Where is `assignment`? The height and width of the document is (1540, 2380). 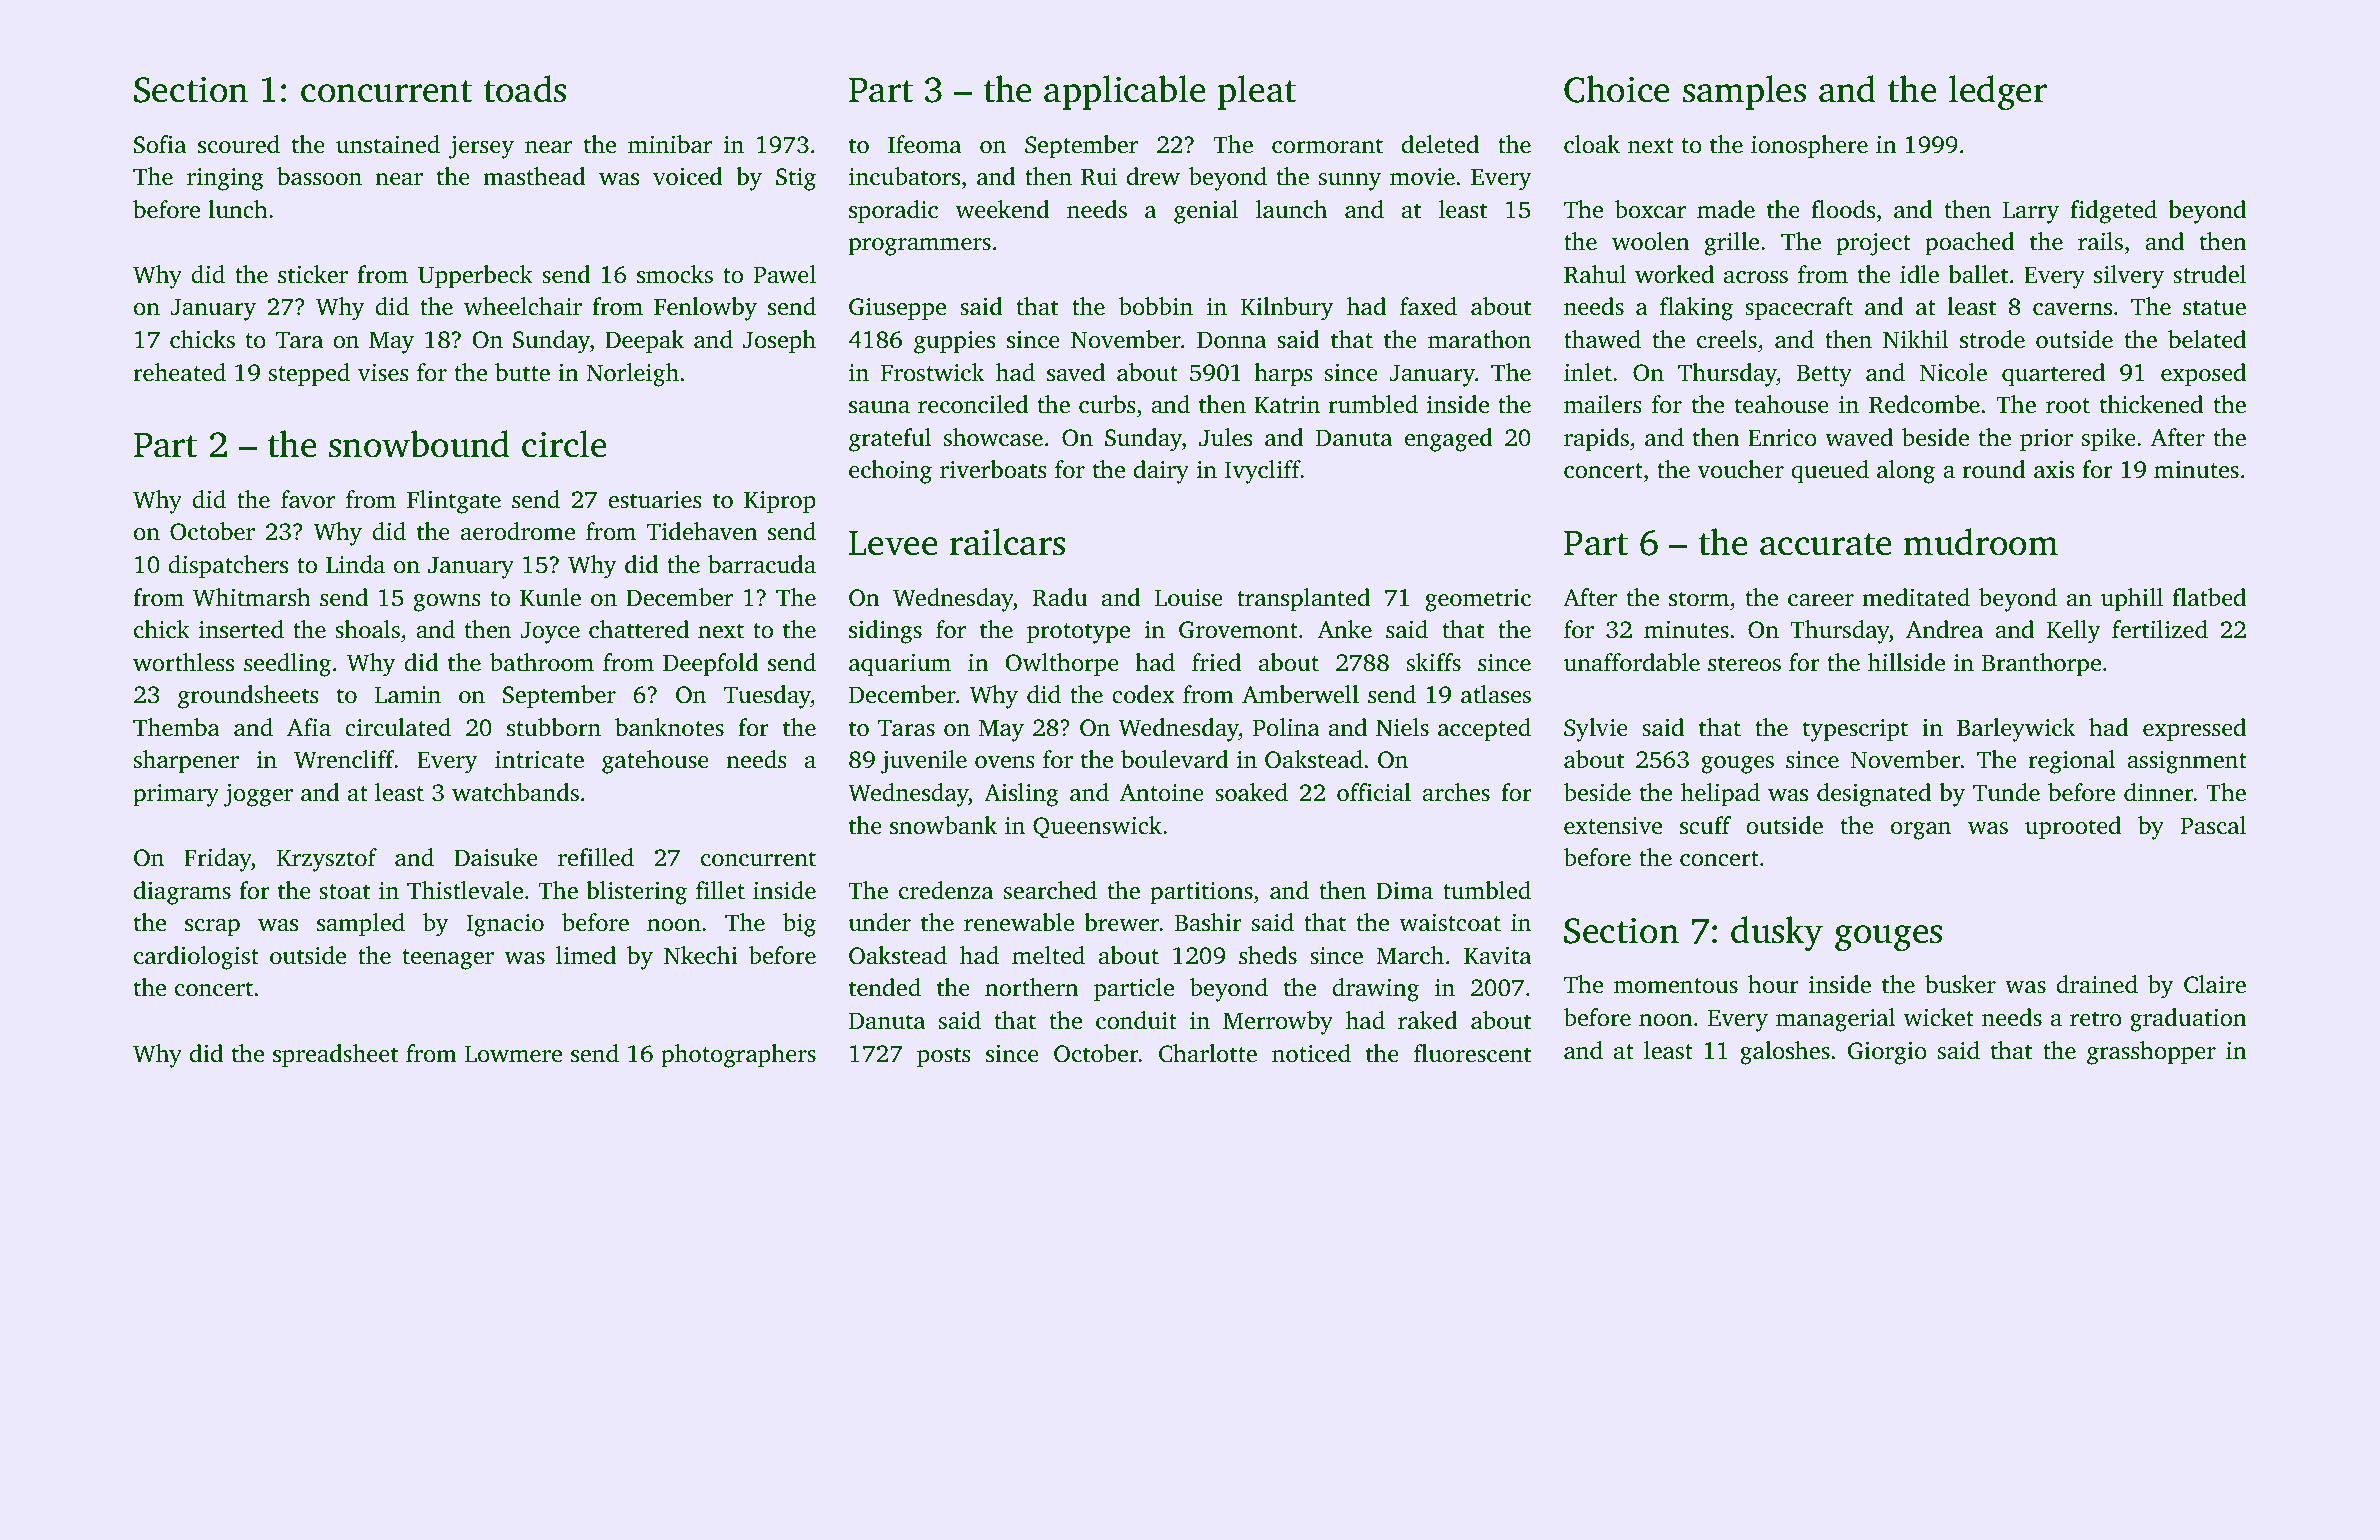 assignment is located at coordinates (2187, 762).
